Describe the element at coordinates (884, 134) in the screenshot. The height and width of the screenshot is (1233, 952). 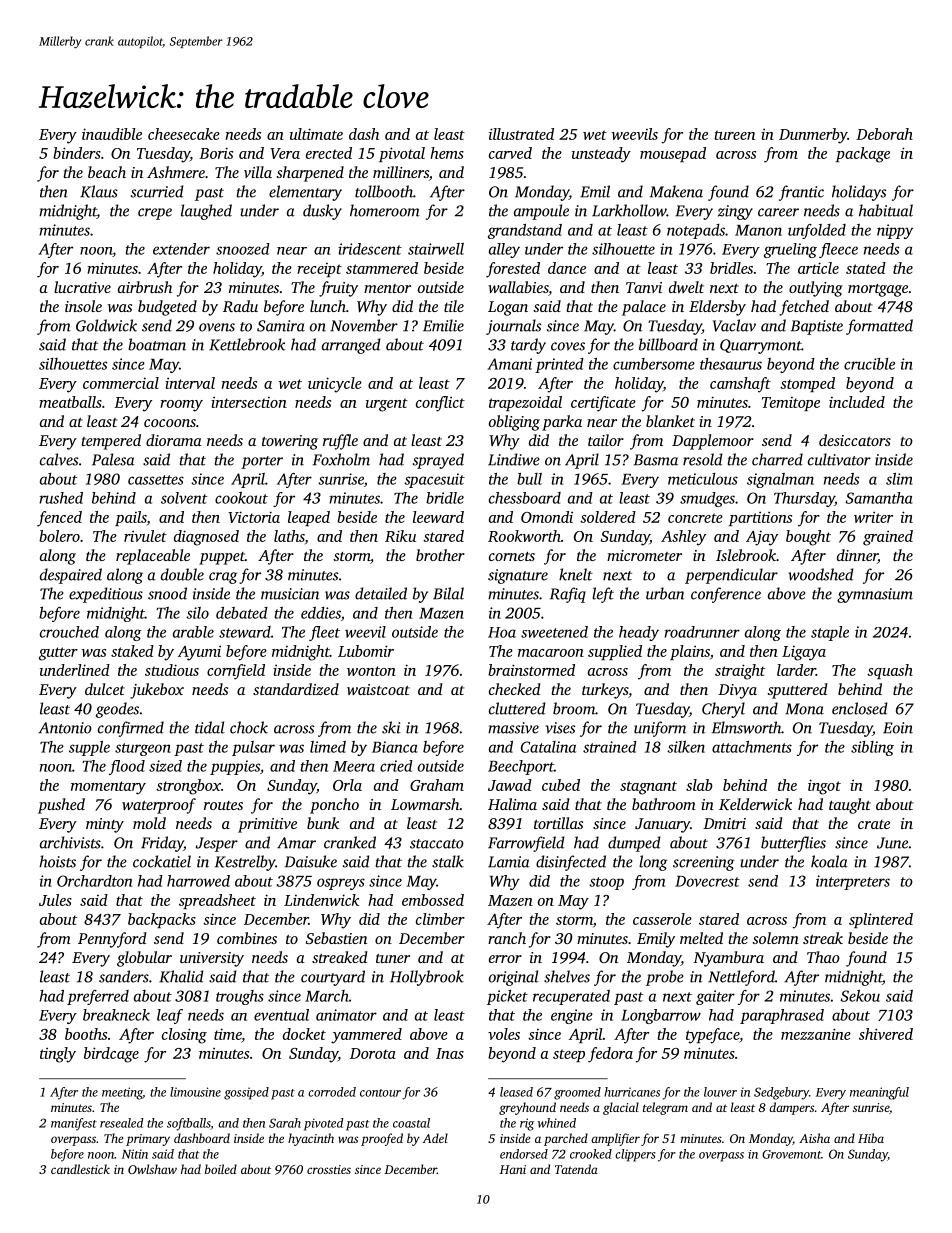
I see `Deborah` at that location.
